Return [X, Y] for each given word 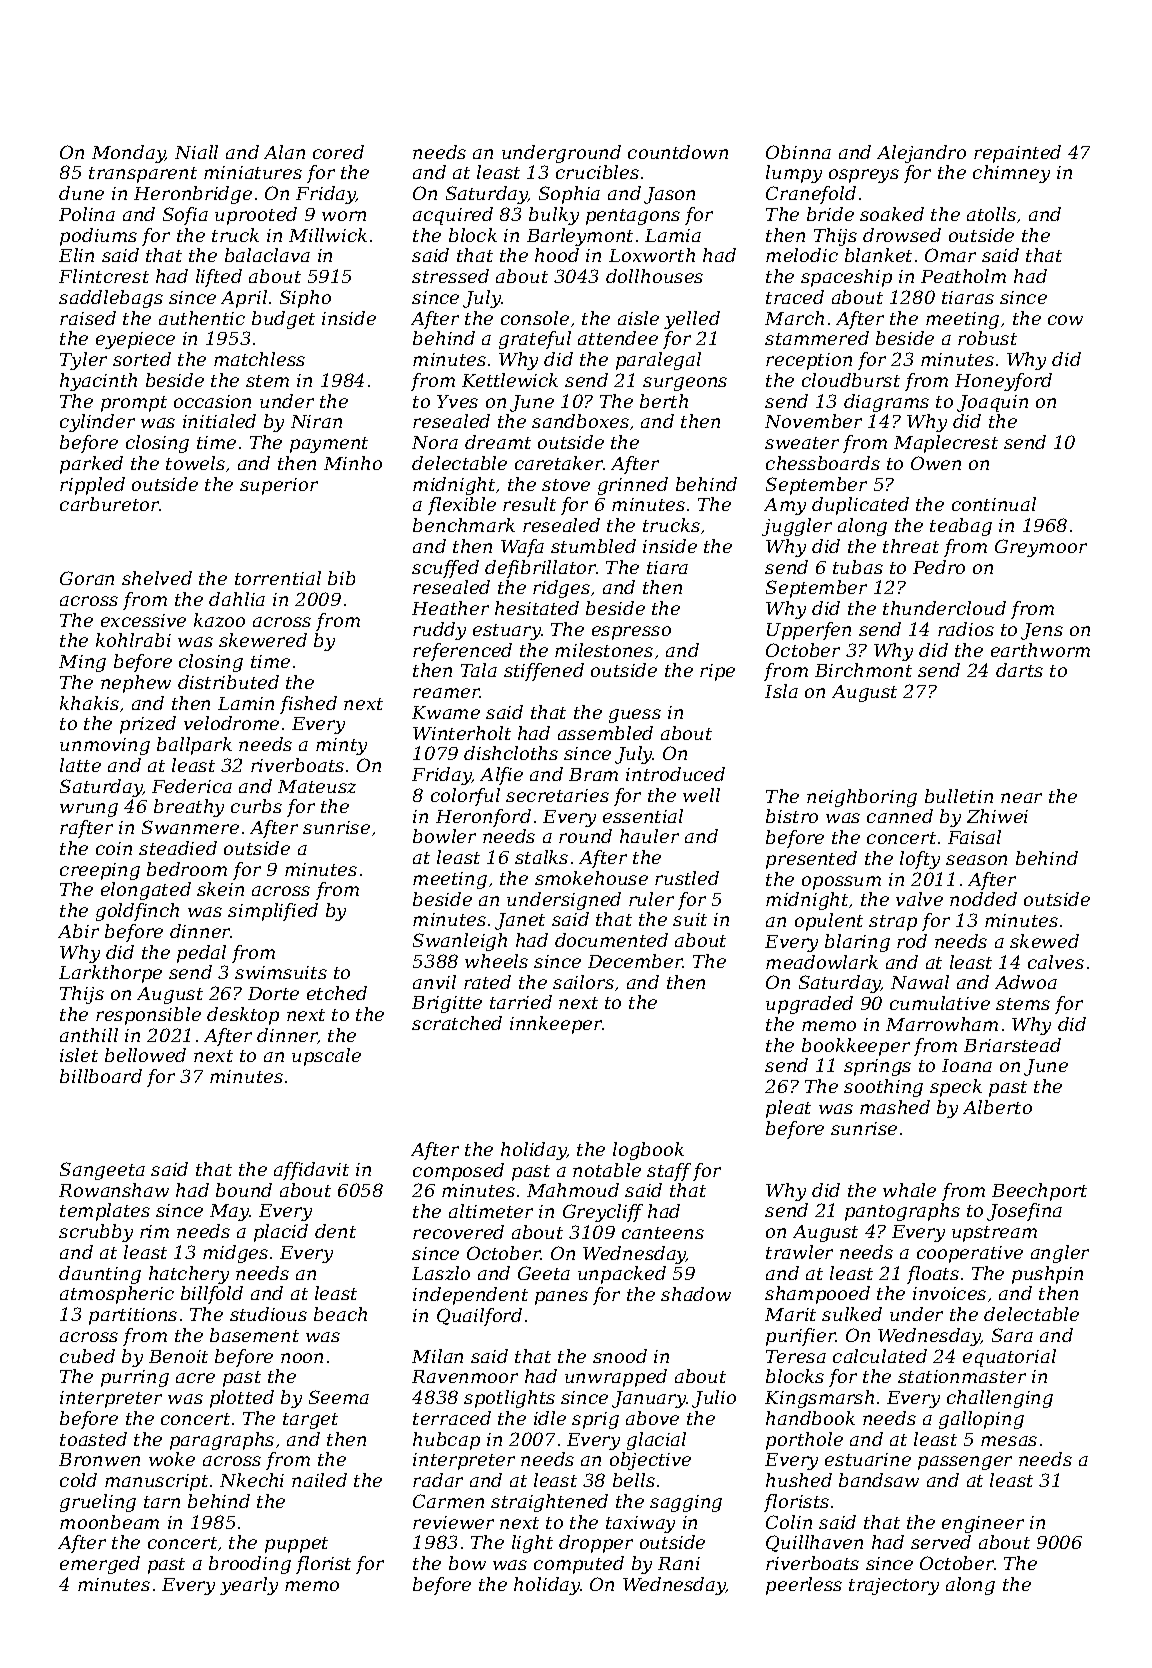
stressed [450, 276]
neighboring [862, 798]
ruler [651, 899]
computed [579, 1565]
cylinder [97, 423]
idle [550, 1418]
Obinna [798, 152]
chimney [1011, 174]
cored [338, 152]
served [941, 1542]
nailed [319, 1480]
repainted [1017, 154]
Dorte [273, 993]
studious [268, 1314]
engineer [983, 1524]
